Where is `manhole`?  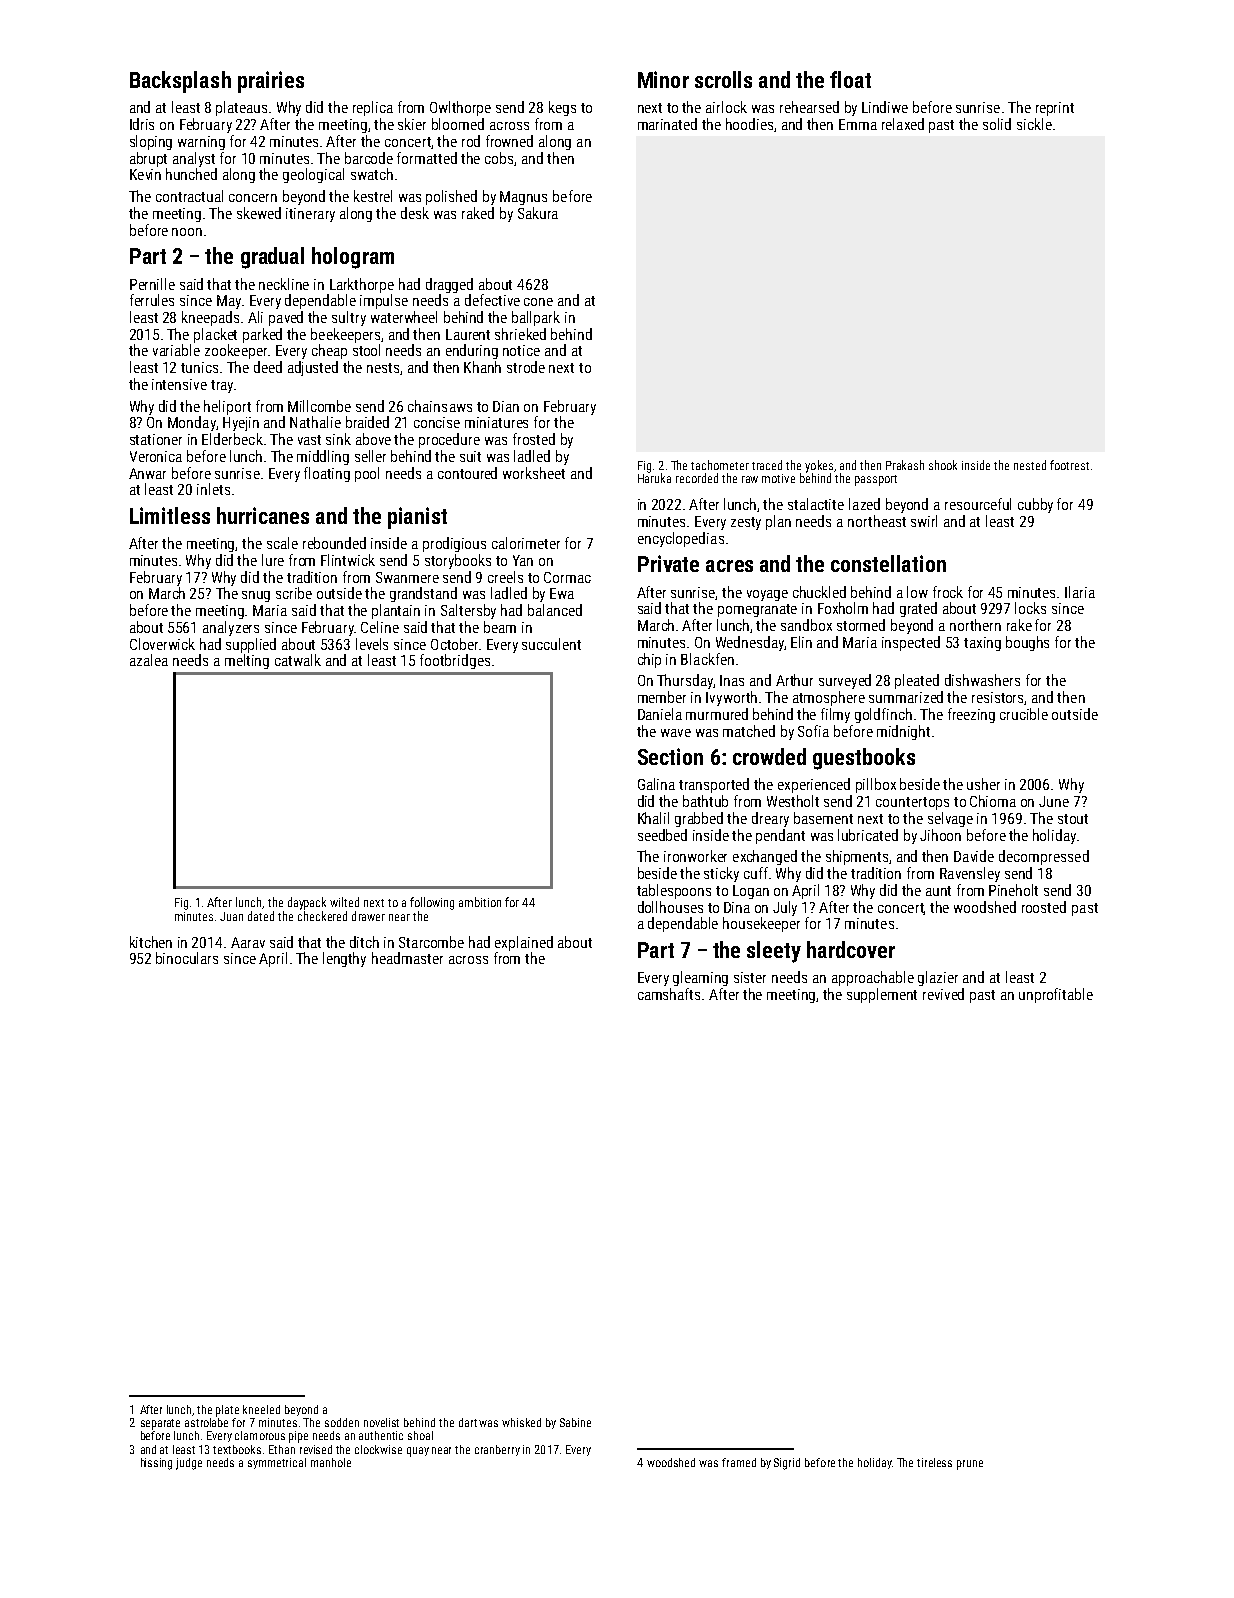 manhole is located at coordinates (331, 1462).
